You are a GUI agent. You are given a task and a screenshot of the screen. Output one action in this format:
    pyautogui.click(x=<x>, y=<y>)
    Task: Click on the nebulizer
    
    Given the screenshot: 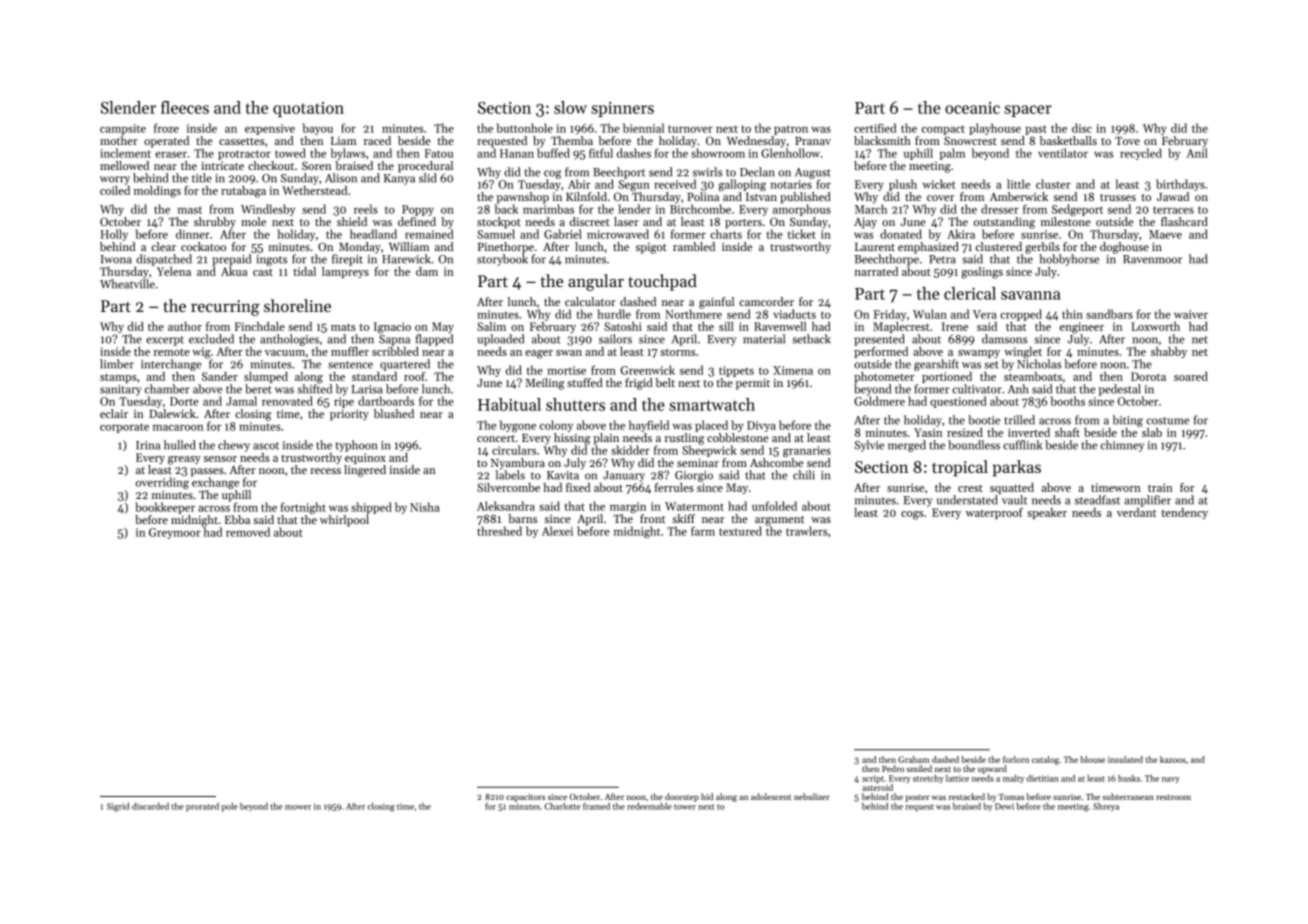 What is the action you would take?
    pyautogui.click(x=812, y=796)
